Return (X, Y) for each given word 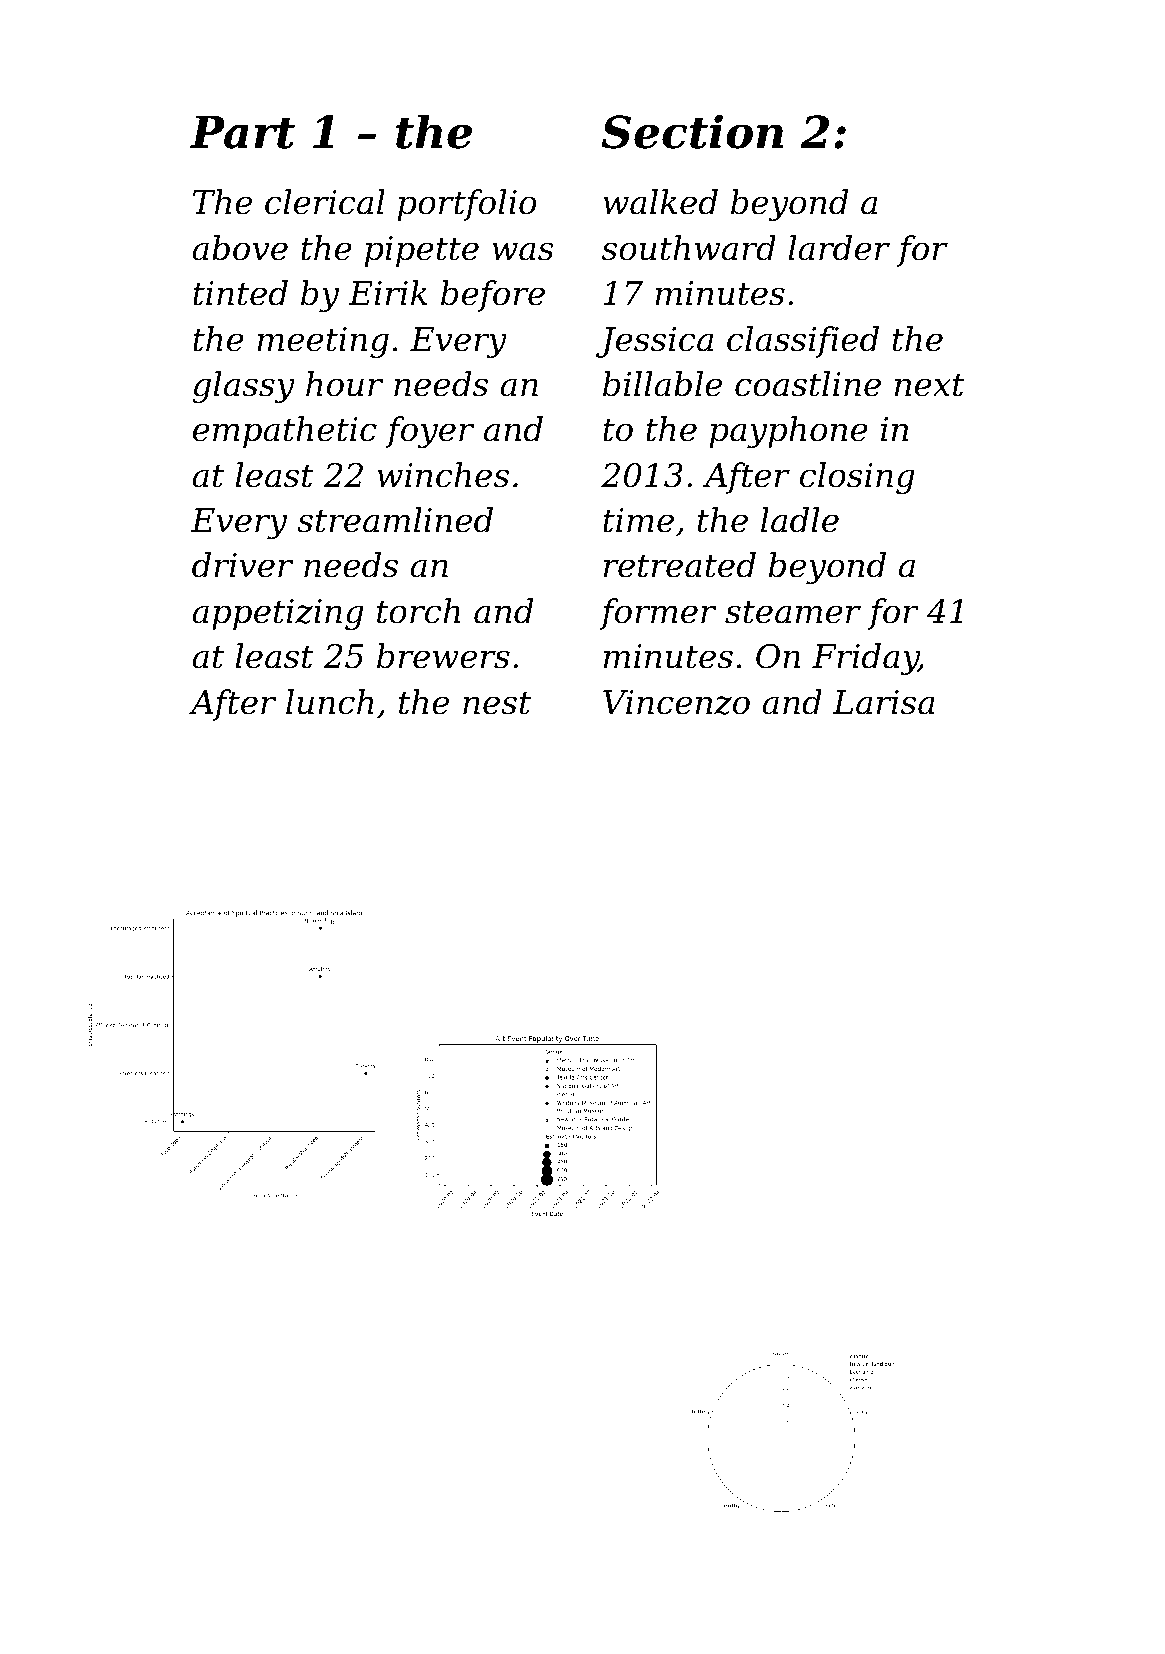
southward (689, 248)
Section (692, 131)
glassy (243, 387)
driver (242, 565)
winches (443, 475)
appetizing (278, 614)
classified (803, 342)
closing (857, 478)
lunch (330, 702)
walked (660, 202)
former (657, 614)
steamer (793, 612)
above (240, 248)
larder (839, 248)
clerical (325, 202)
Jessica (654, 342)
